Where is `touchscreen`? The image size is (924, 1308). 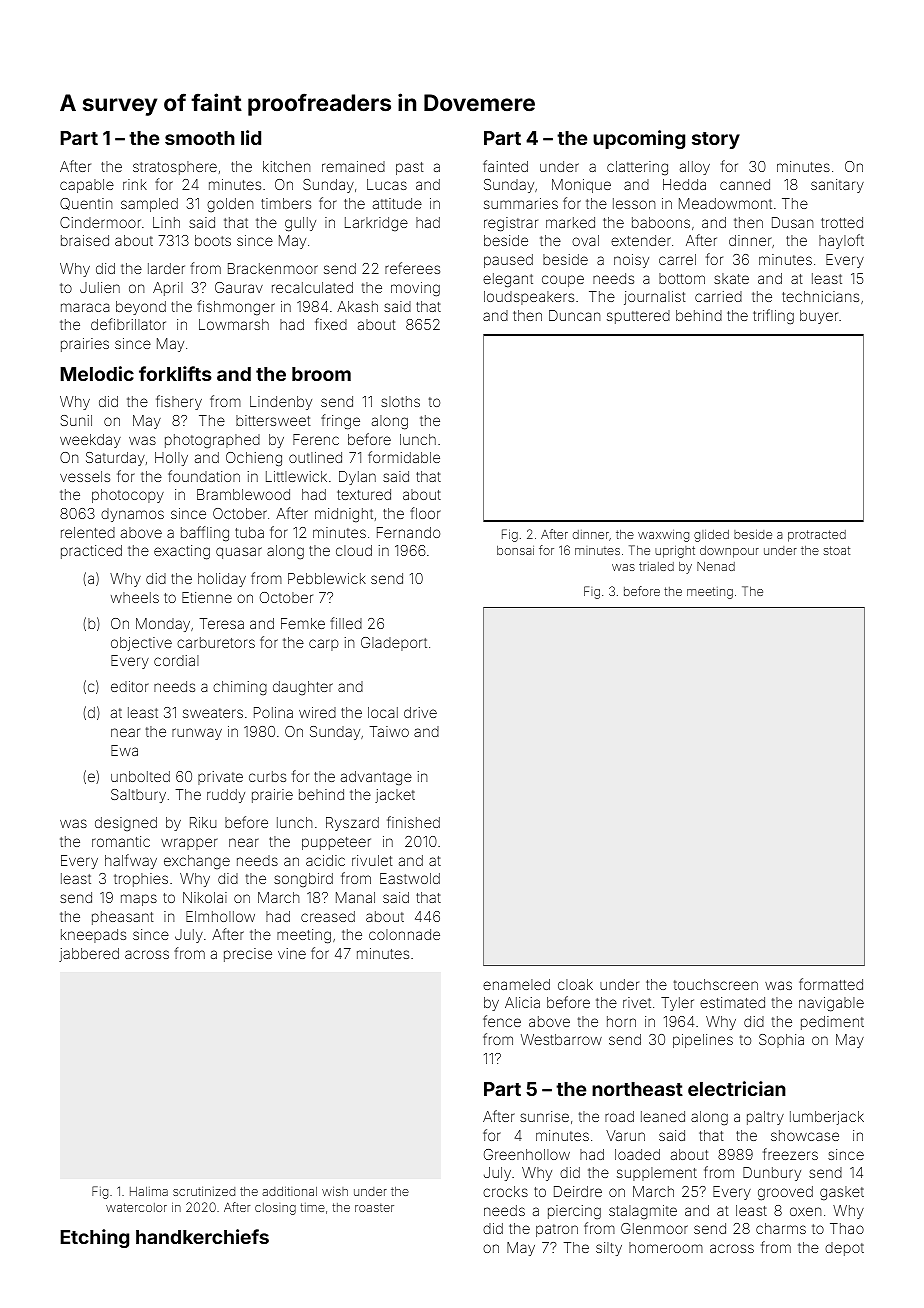 touchscreen is located at coordinates (716, 984).
